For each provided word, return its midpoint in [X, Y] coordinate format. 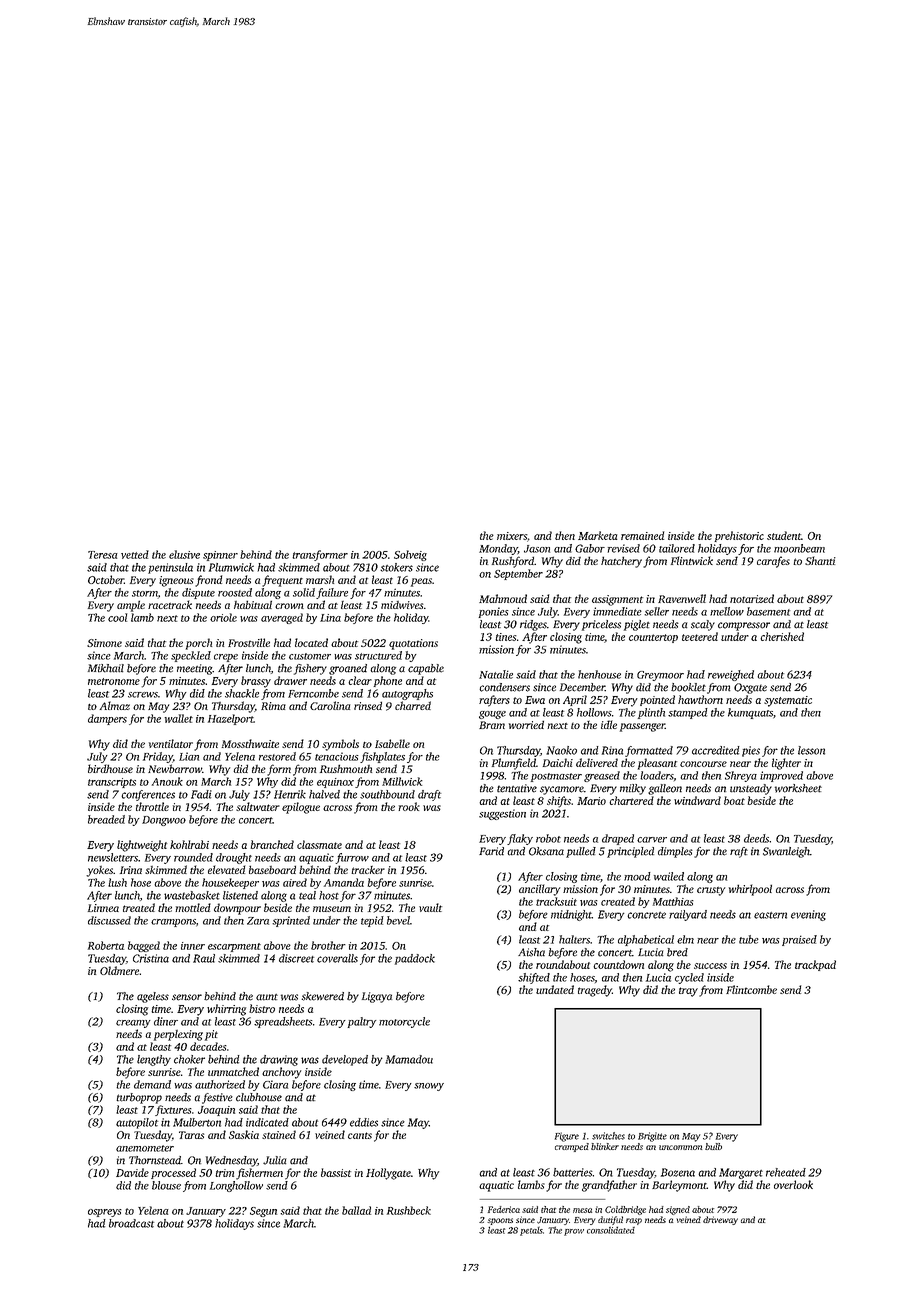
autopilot [137, 1123]
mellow [727, 611]
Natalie [496, 674]
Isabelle [392, 743]
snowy [429, 1087]
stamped [688, 713]
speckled [191, 656]
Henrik [290, 794]
